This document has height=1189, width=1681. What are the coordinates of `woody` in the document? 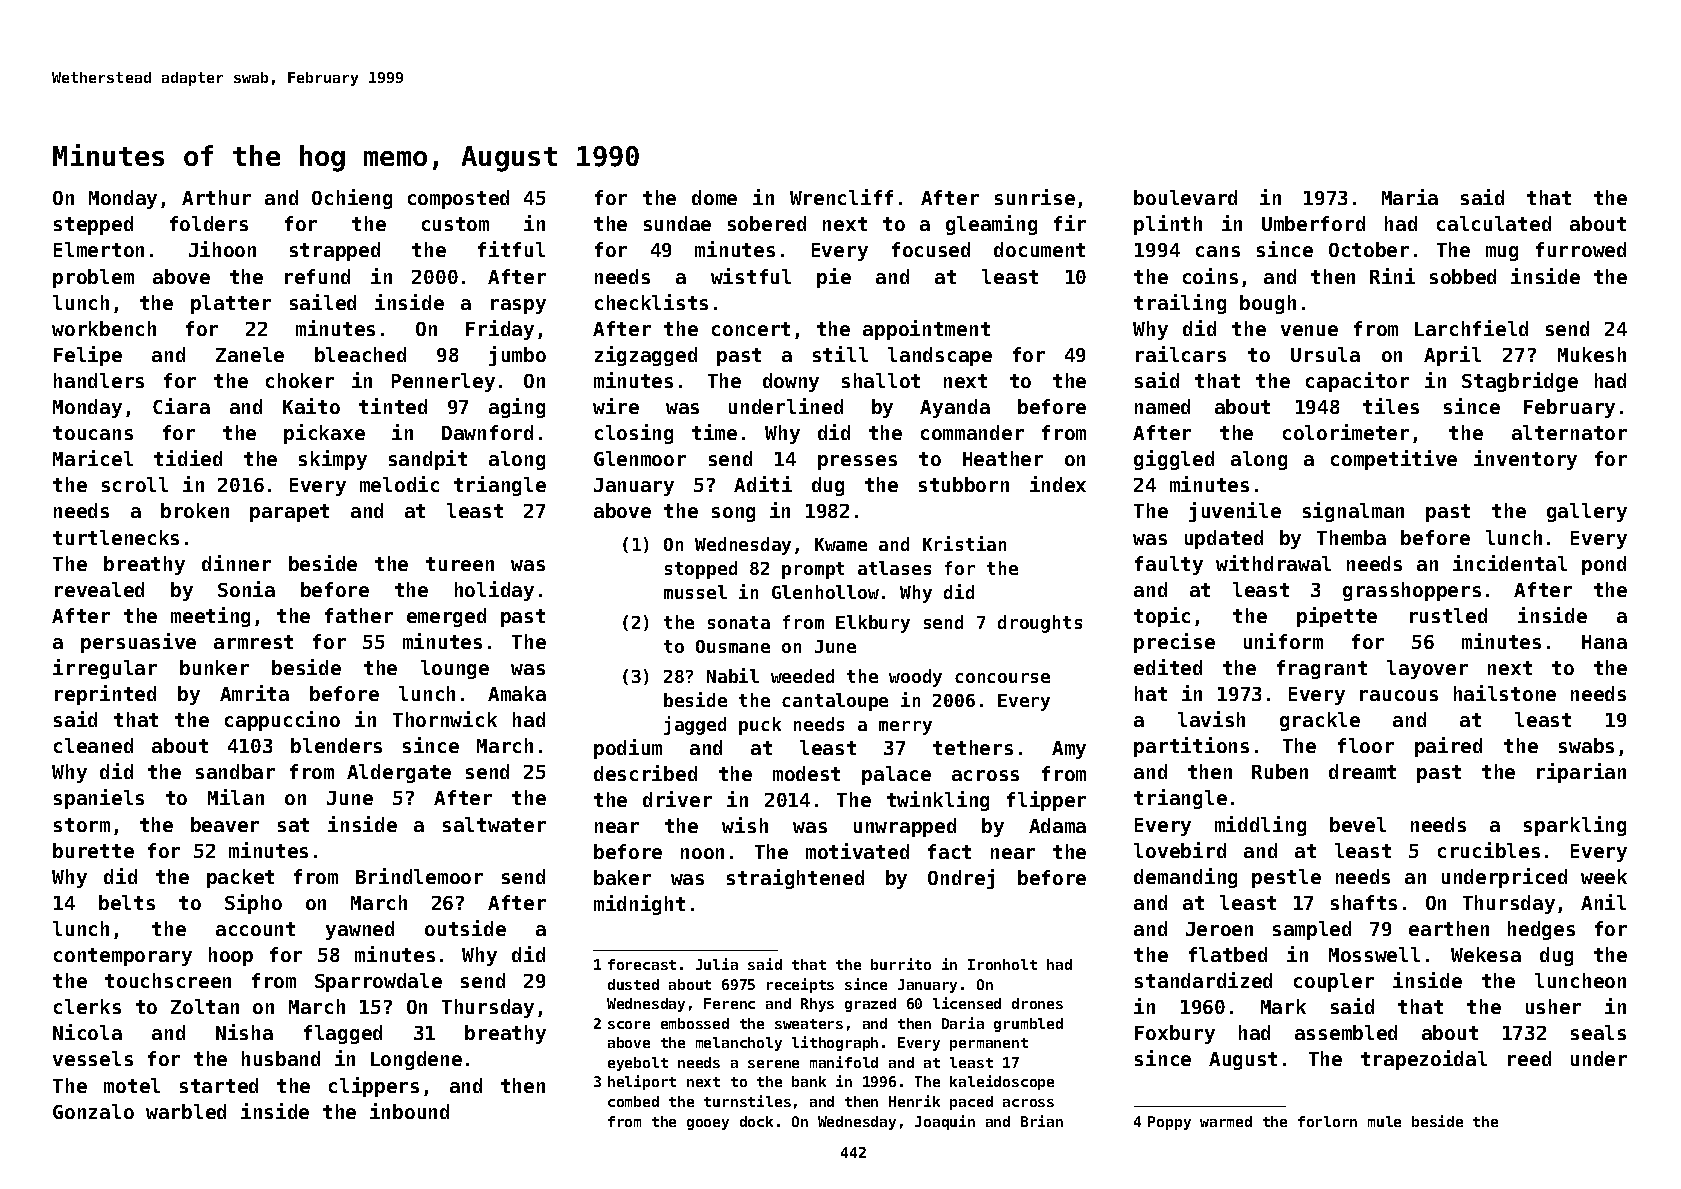 It's located at (915, 678).
